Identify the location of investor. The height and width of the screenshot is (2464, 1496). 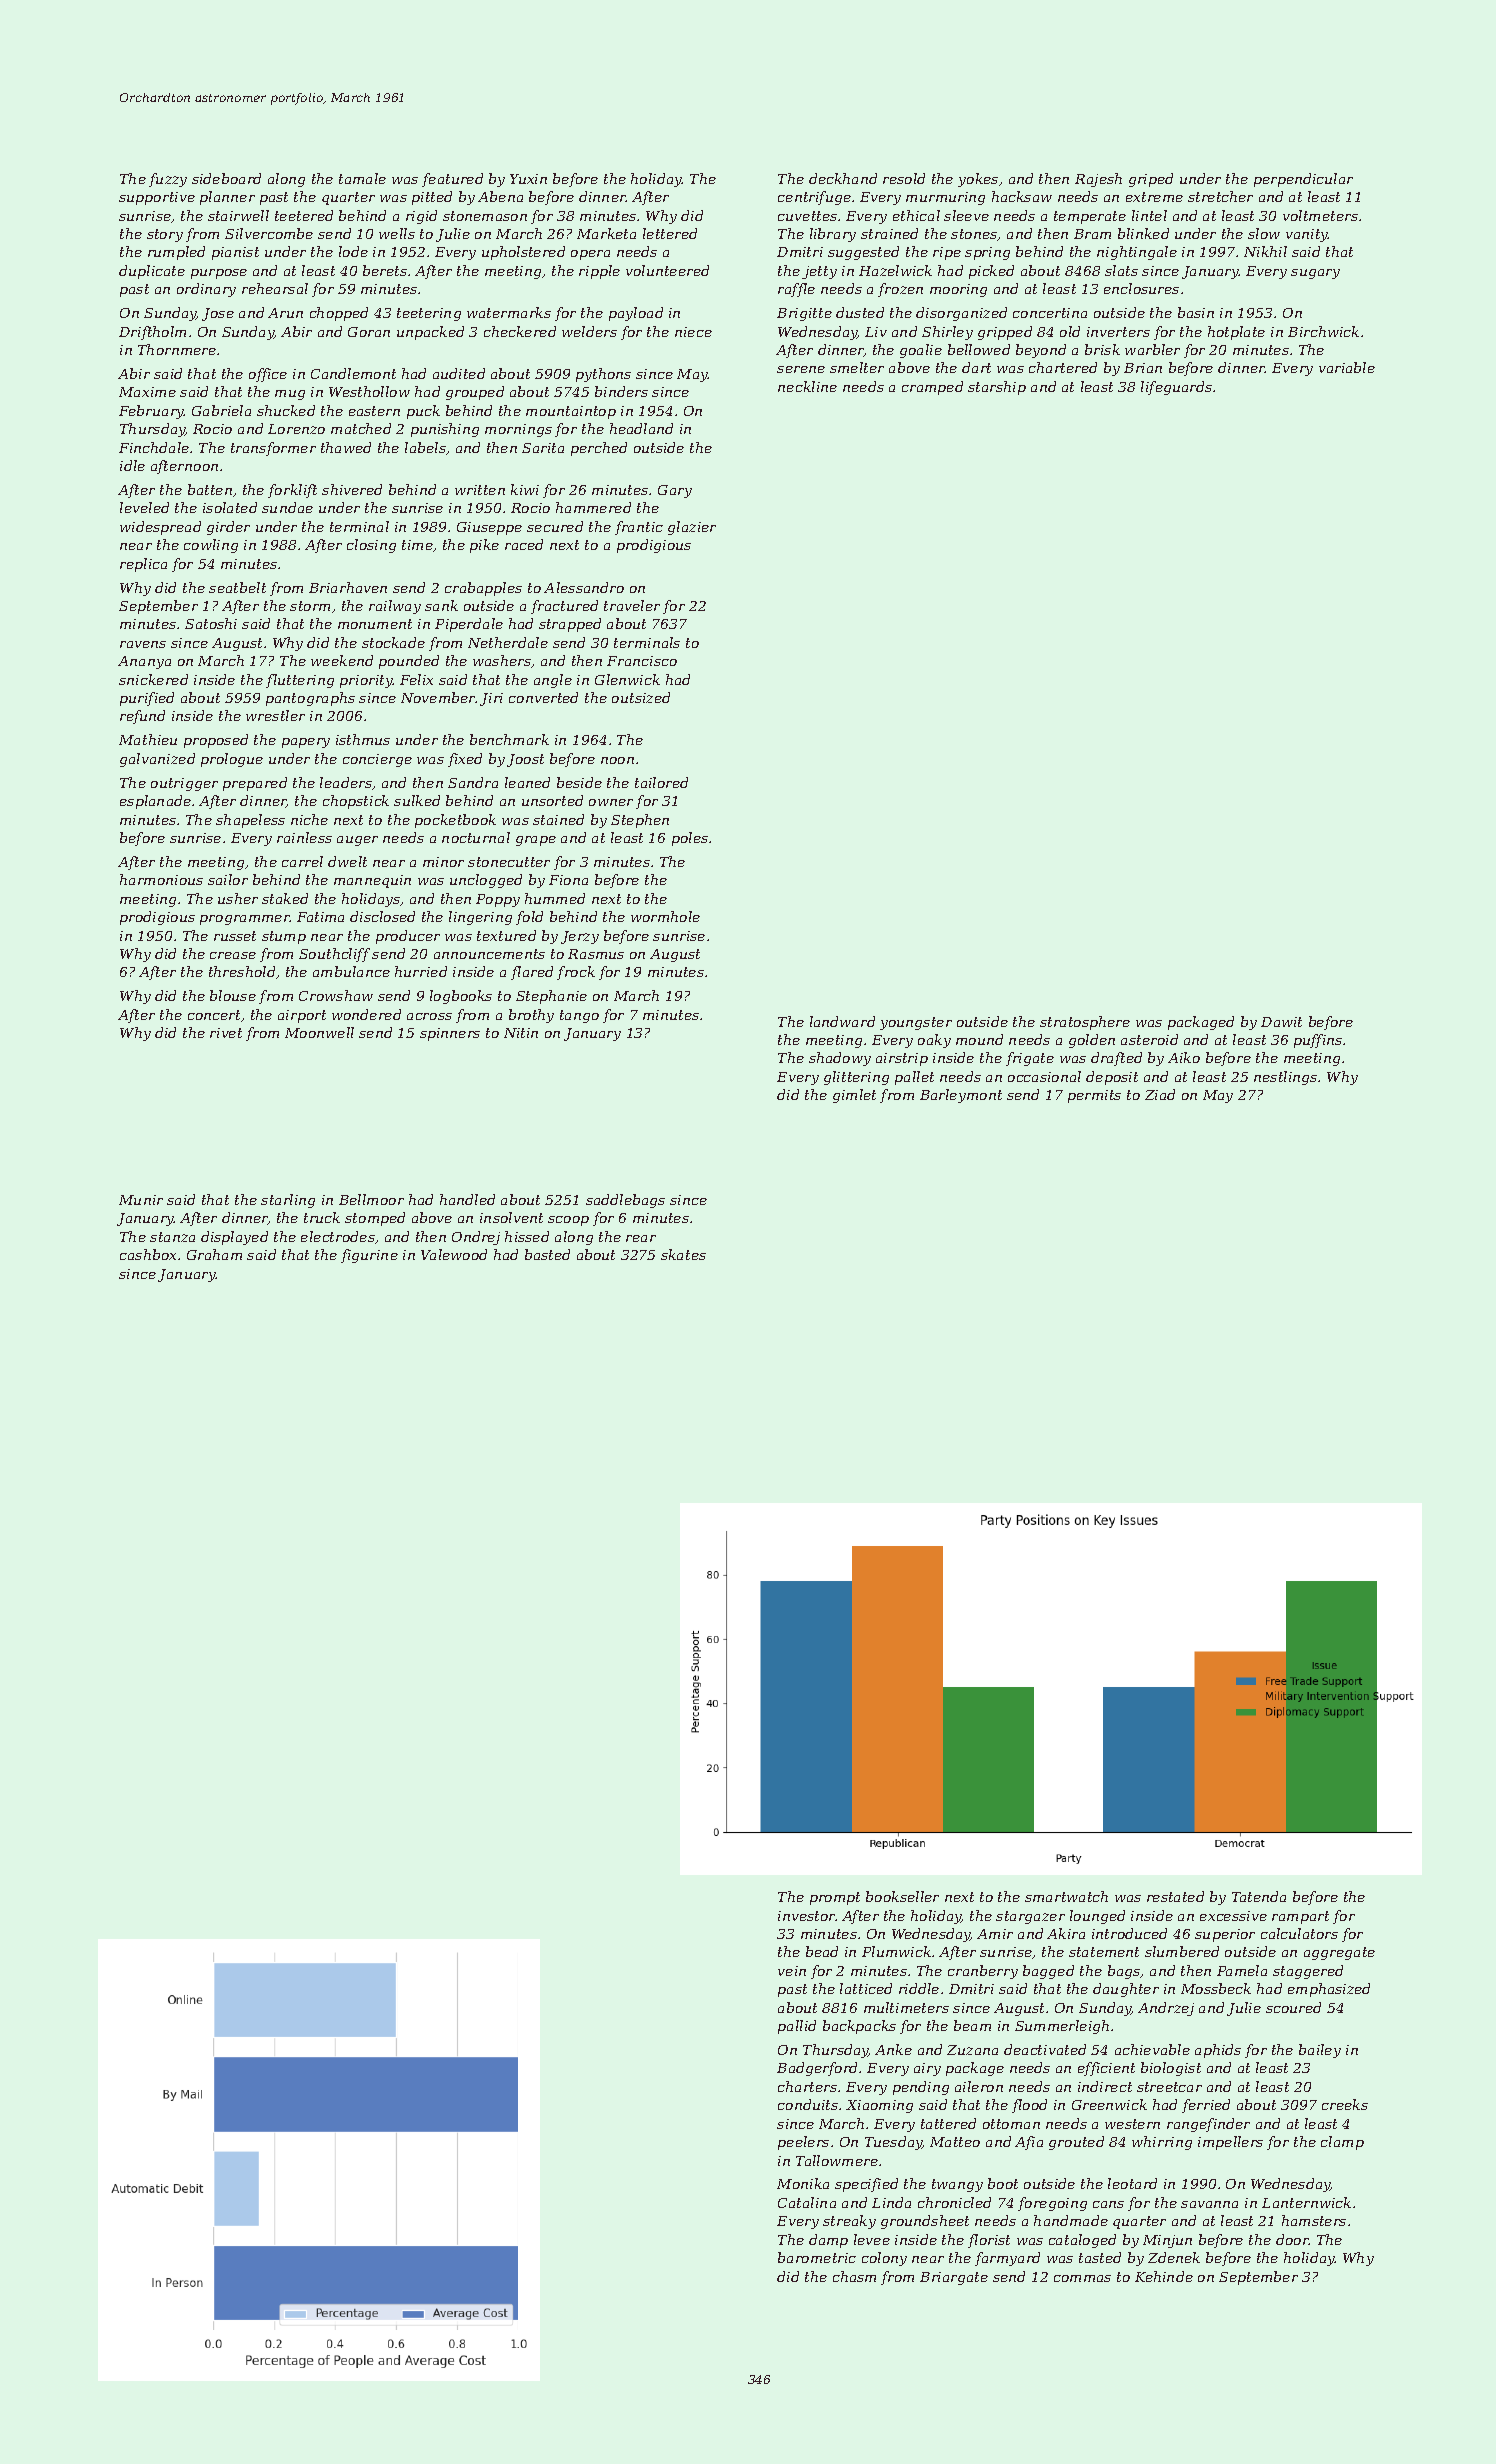
(807, 1916).
